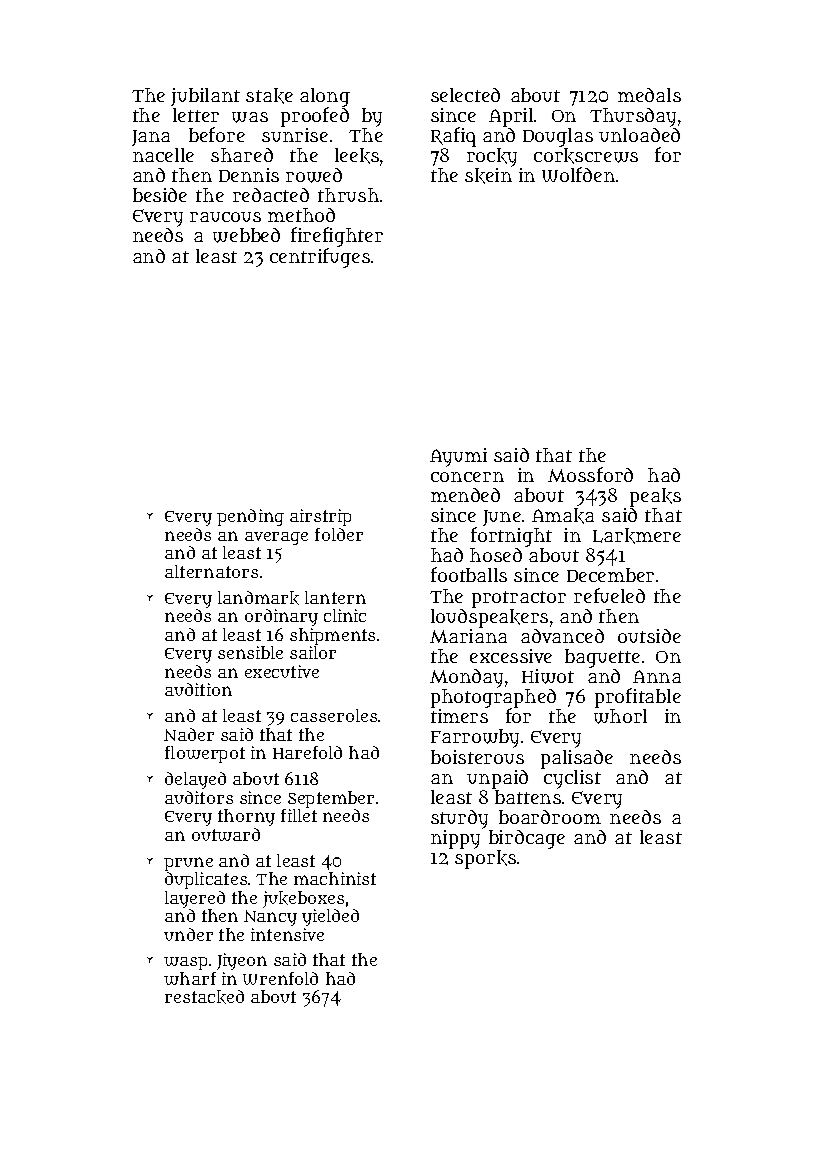  What do you see at coordinates (151, 138) in the page?
I see `Jana` at bounding box center [151, 138].
